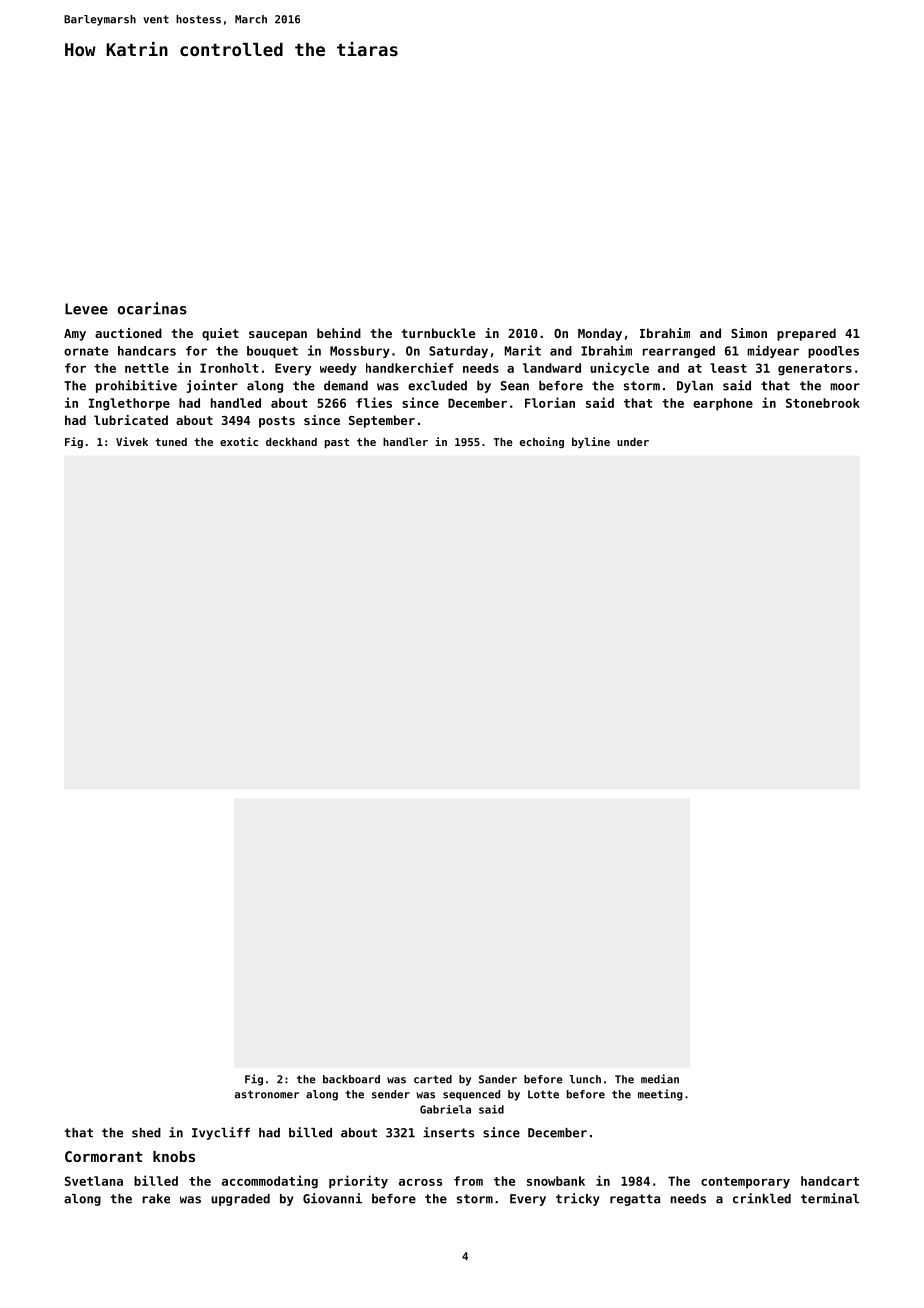 This screenshot has width=924, height=1308. I want to click on Cormorant, so click(103, 1156).
